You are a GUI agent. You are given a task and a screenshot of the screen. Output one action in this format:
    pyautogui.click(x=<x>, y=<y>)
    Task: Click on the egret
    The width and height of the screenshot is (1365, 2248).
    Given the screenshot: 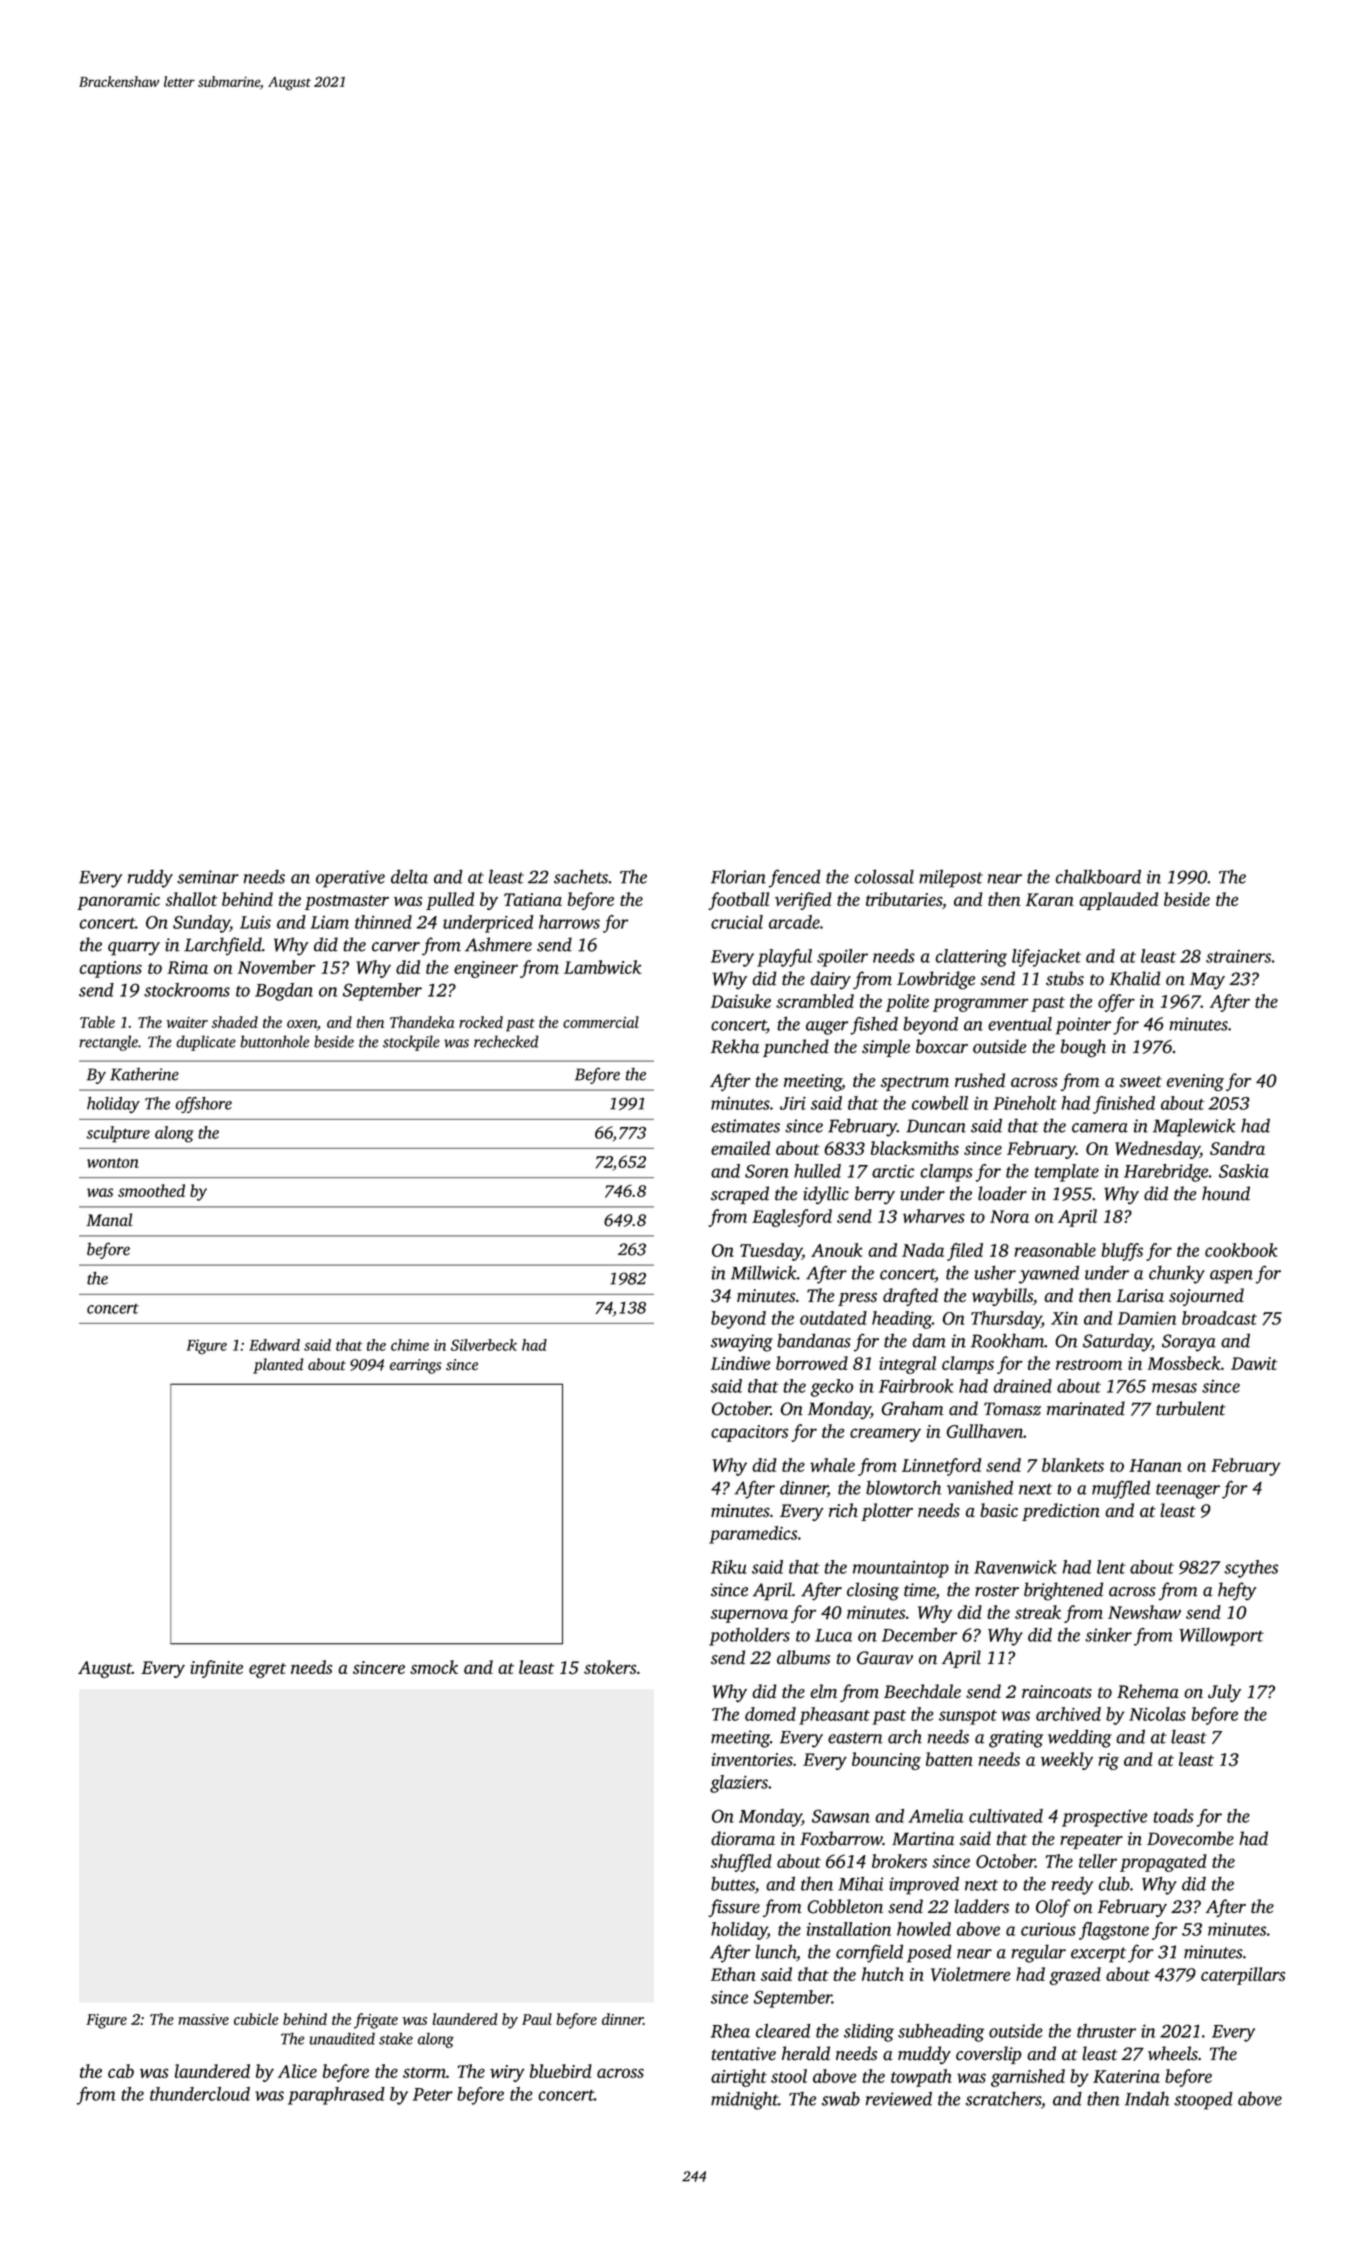 What is the action you would take?
    pyautogui.click(x=267, y=1670)
